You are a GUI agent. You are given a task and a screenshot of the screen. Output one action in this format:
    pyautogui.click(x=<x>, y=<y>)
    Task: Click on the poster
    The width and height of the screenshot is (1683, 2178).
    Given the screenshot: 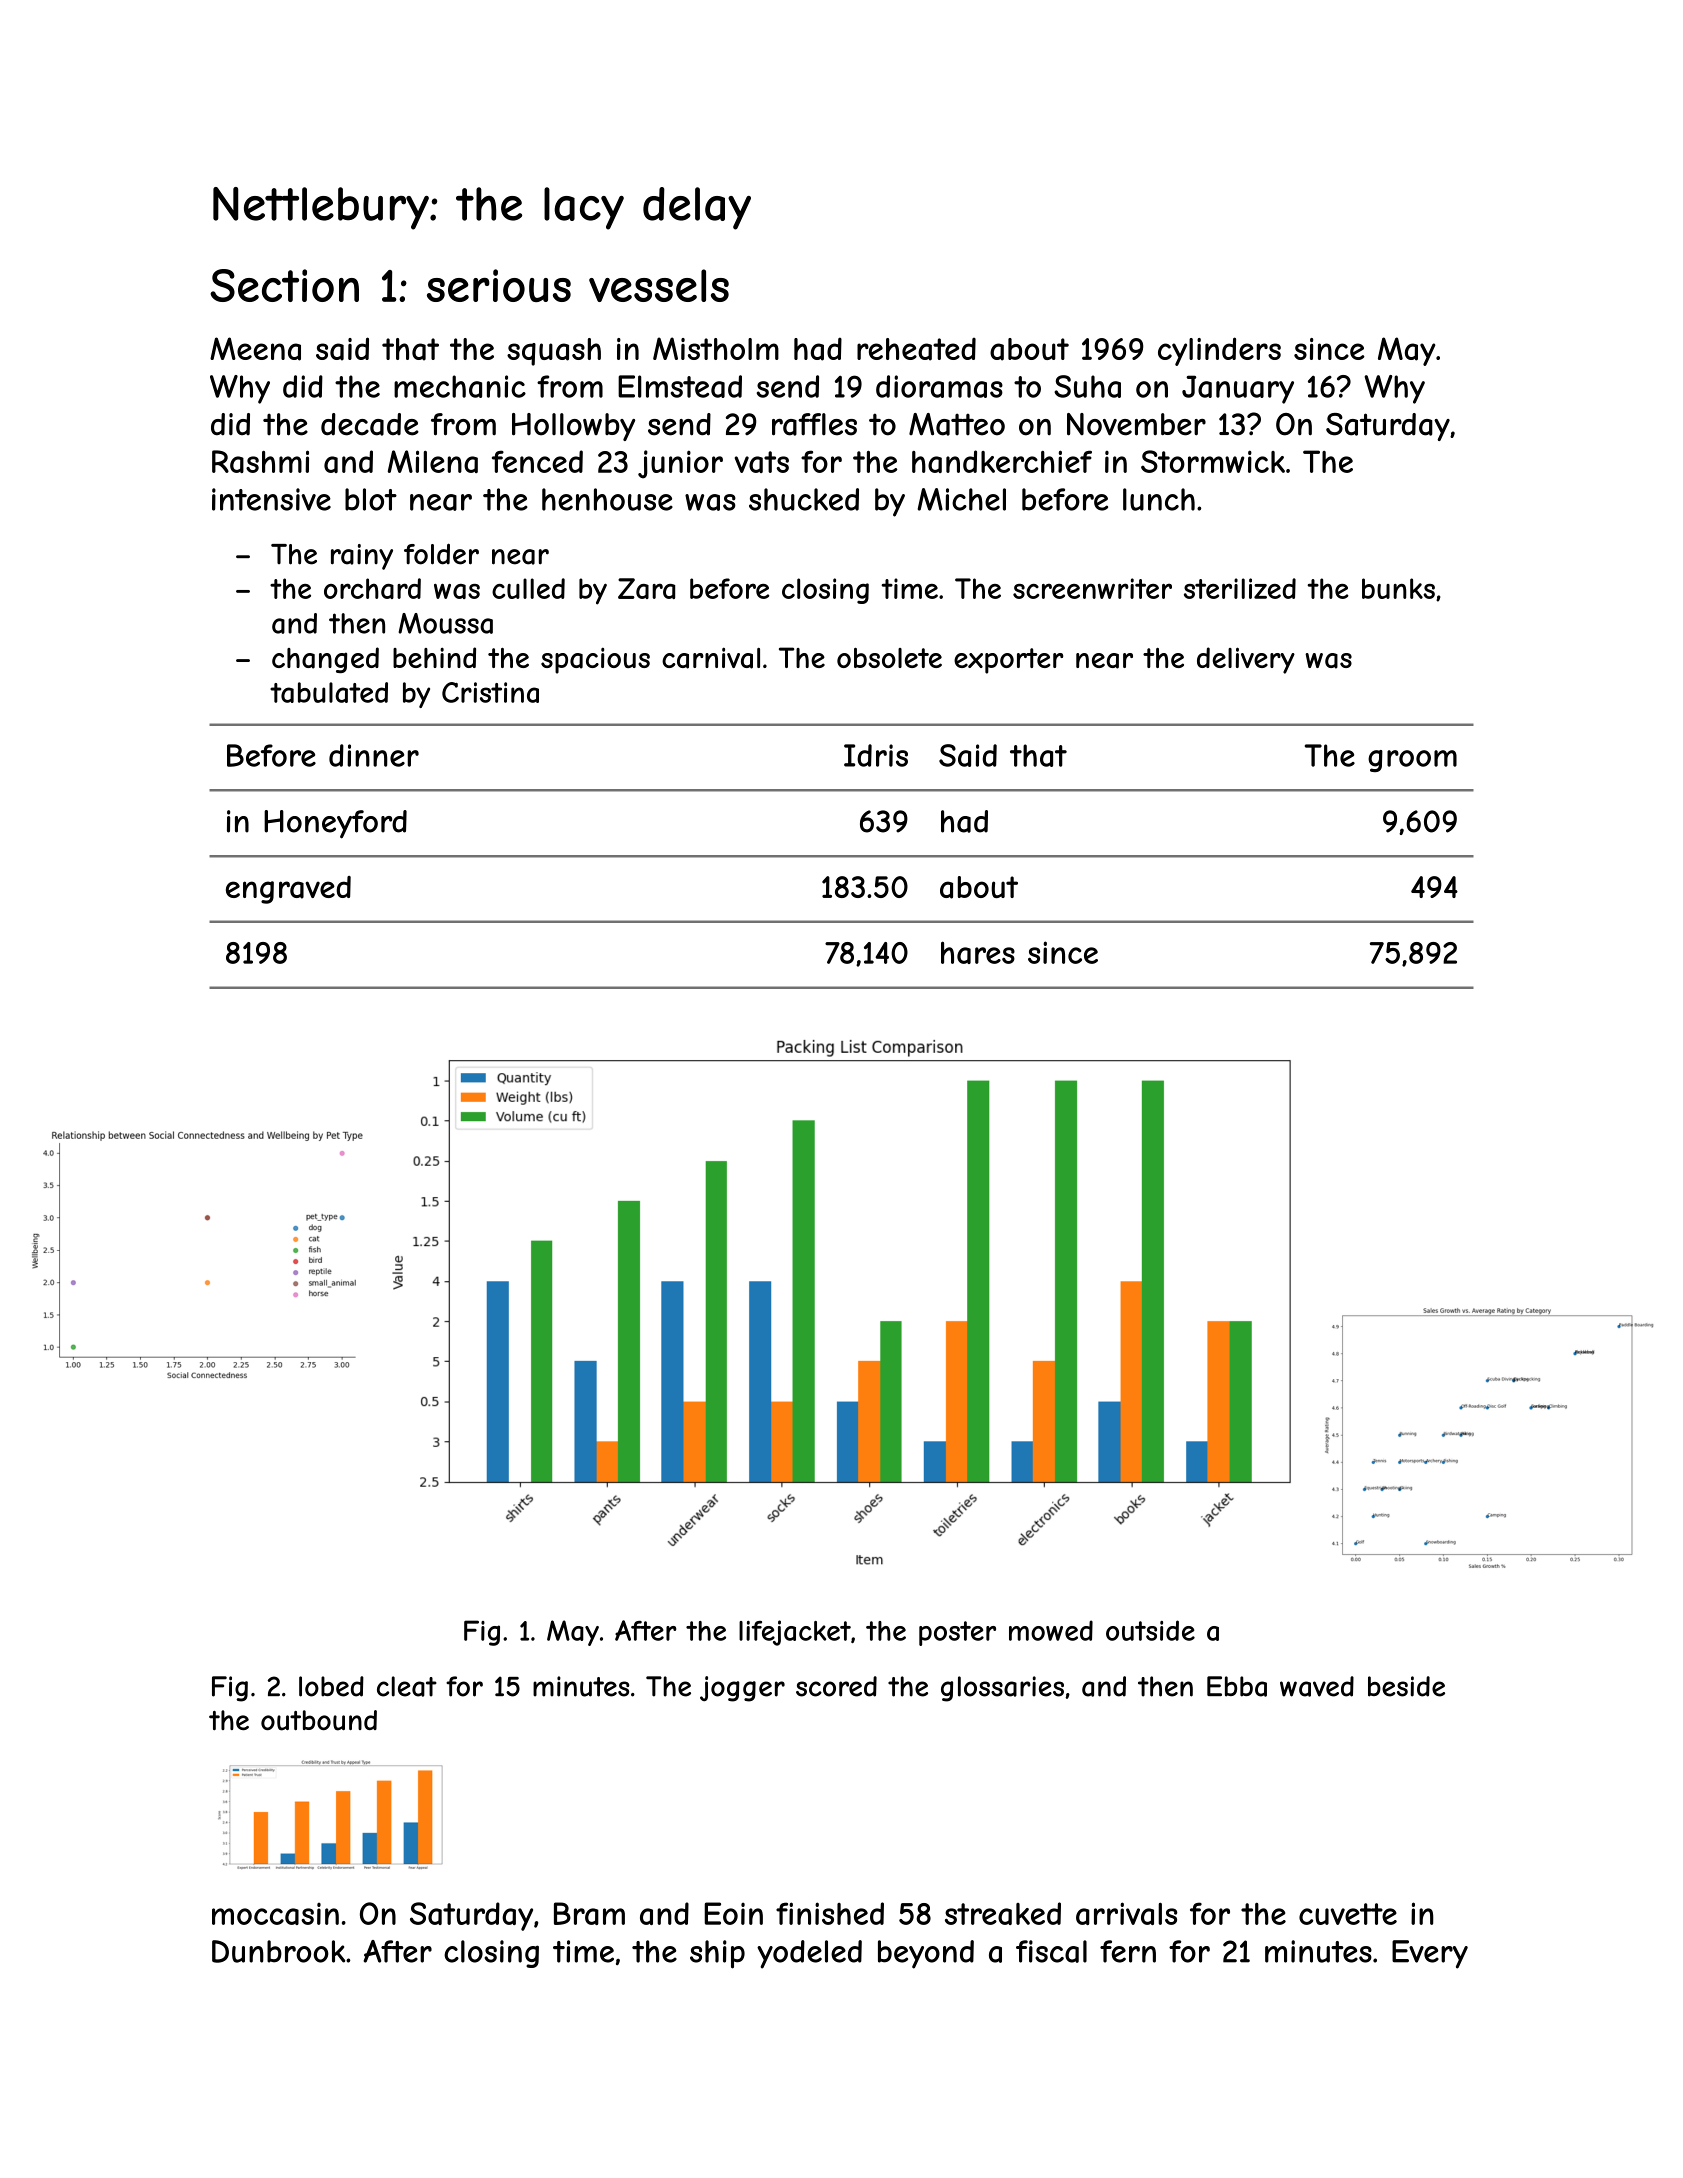 What is the action you would take?
    pyautogui.click(x=957, y=1633)
